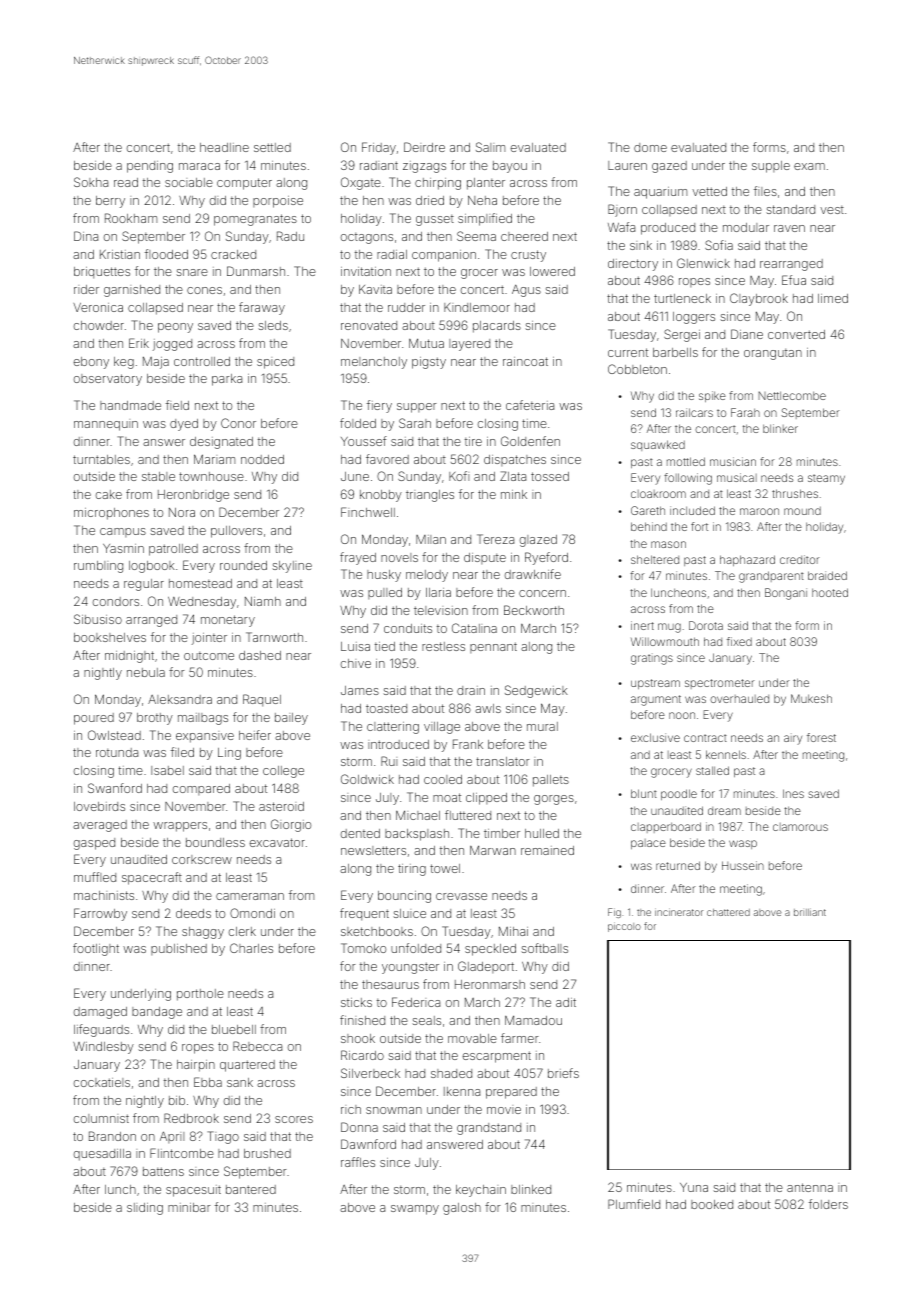  Describe the element at coordinates (474, 628) in the screenshot. I see `Catalina` at that location.
